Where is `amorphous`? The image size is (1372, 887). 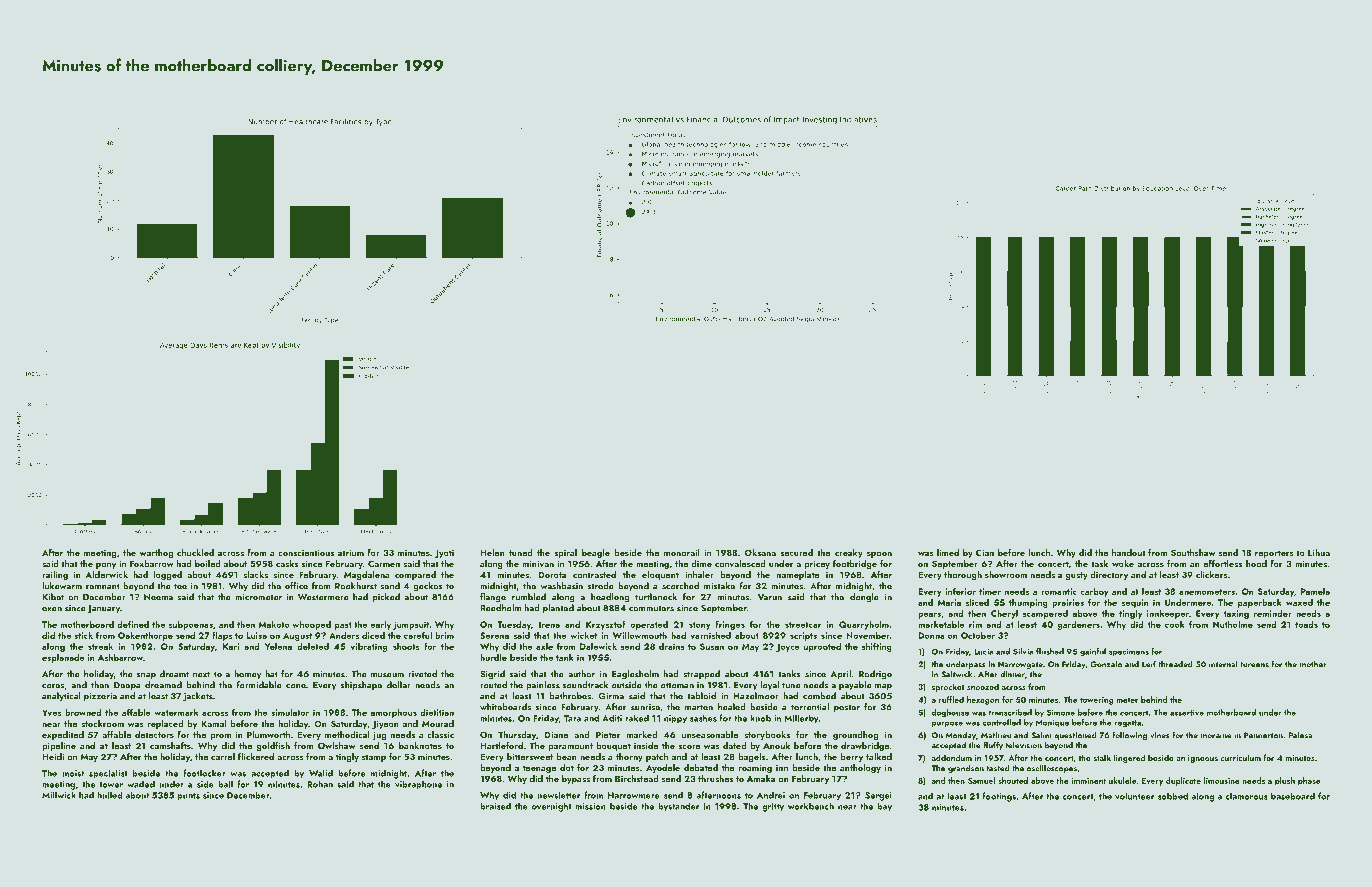
amorphous is located at coordinates (394, 713).
